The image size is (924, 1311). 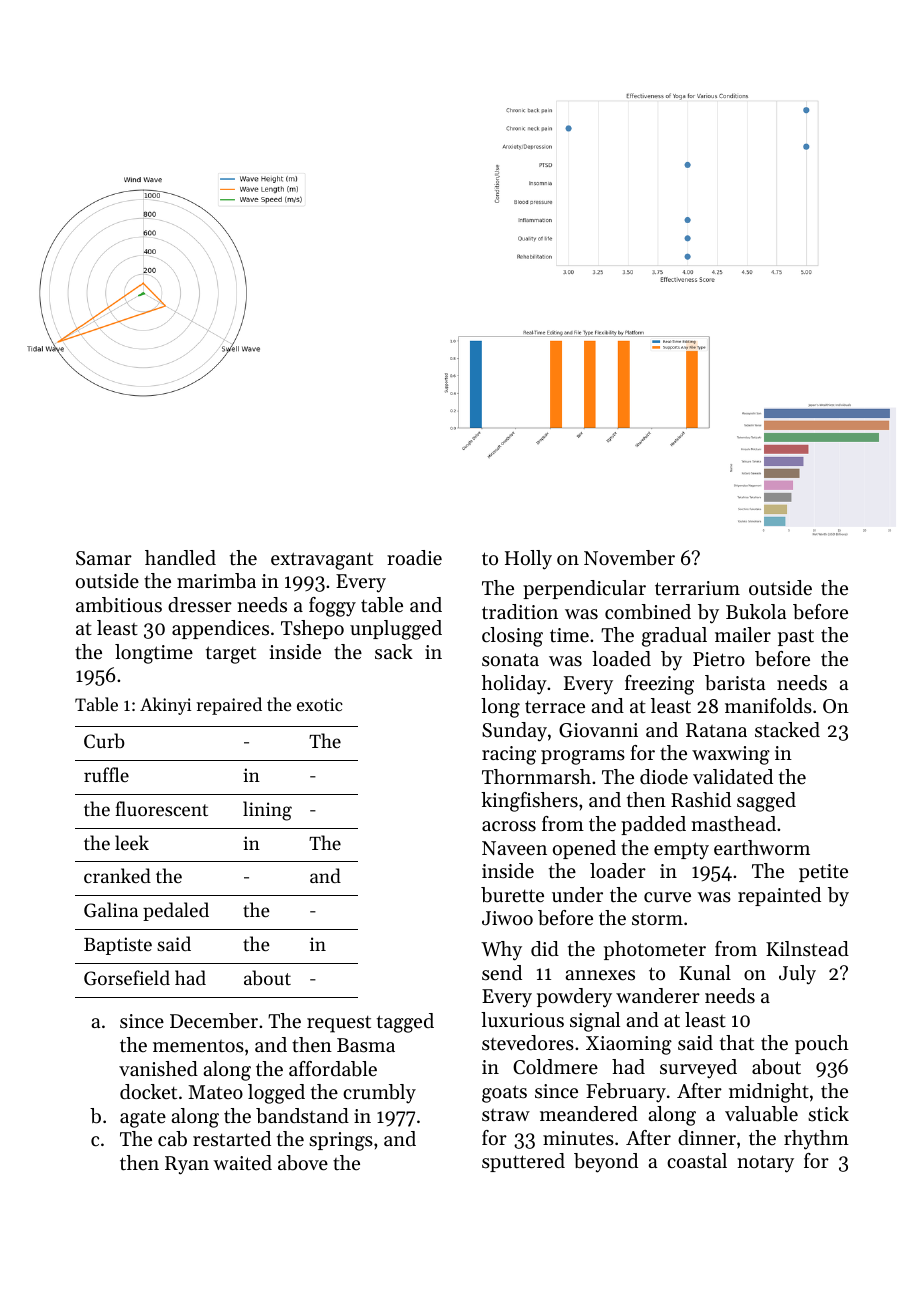 I want to click on roadie, so click(x=414, y=557).
